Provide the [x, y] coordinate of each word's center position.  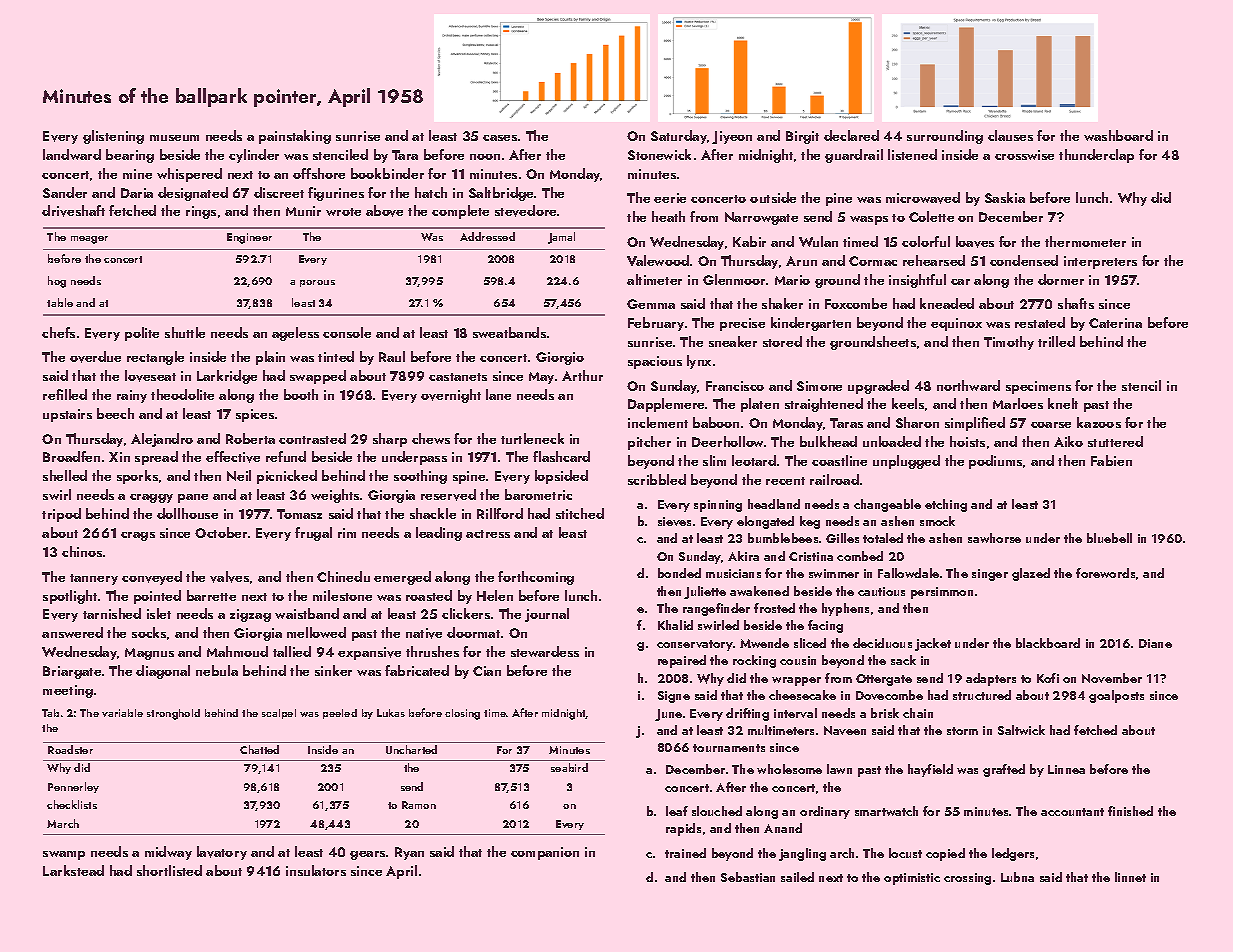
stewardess [545, 651]
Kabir [749, 241]
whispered [189, 175]
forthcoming [536, 578]
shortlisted [169, 870]
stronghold [173, 714]
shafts [1076, 303]
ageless [295, 334]
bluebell [1109, 538]
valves [229, 577]
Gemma [651, 304]
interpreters [1100, 262]
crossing [967, 879]
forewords [1105, 573]
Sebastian [748, 877]
